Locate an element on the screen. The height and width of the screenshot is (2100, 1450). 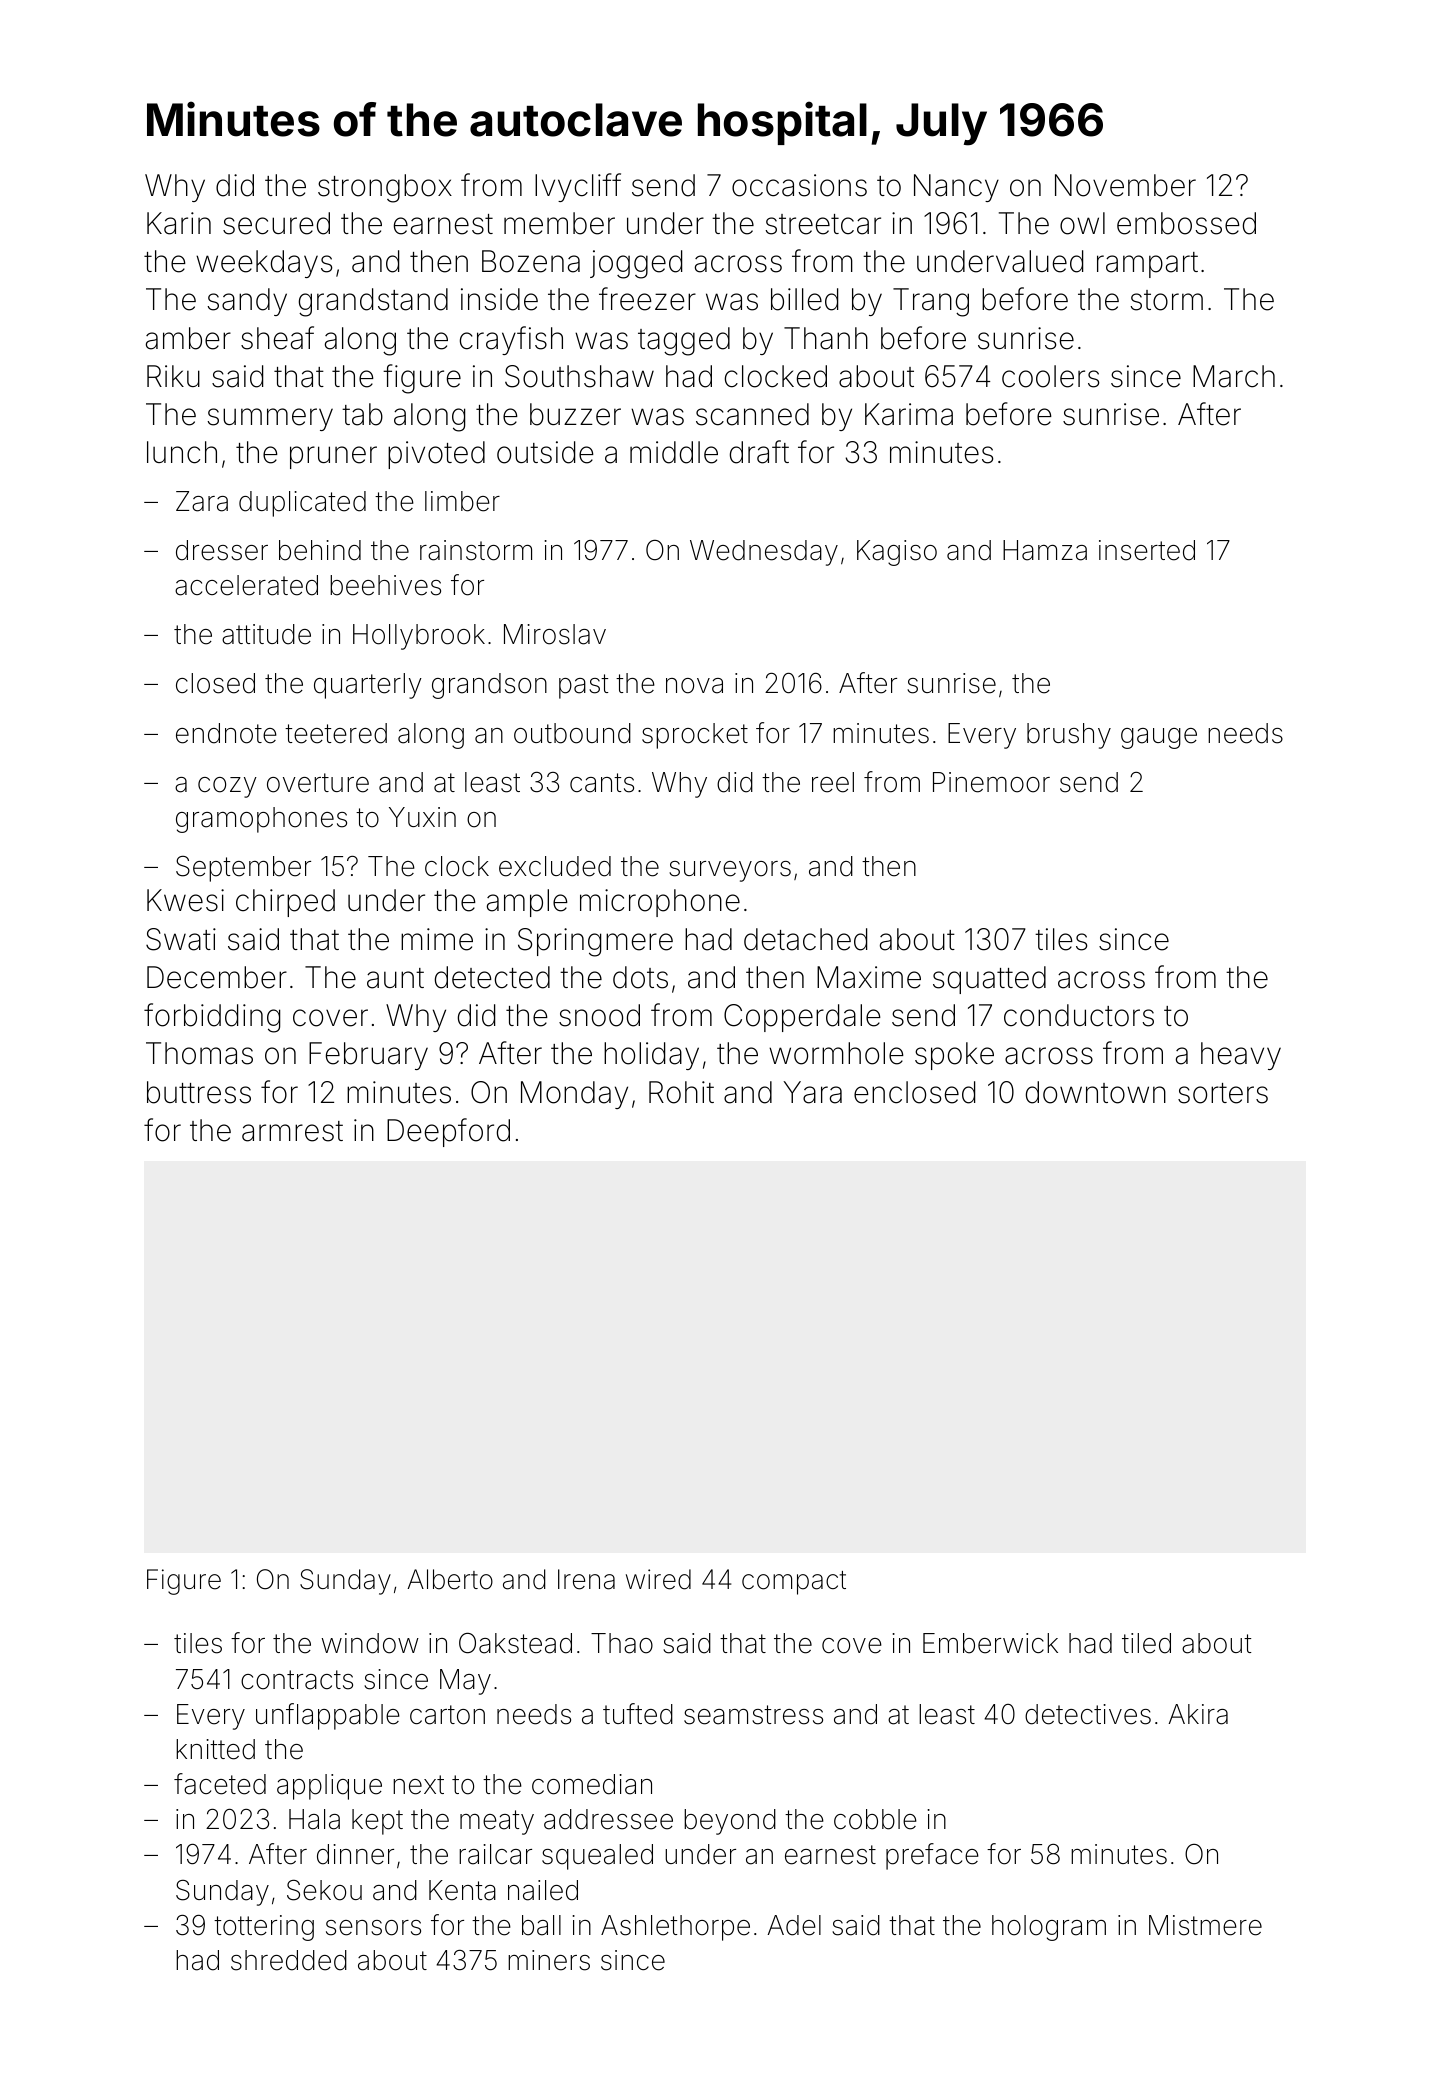
crayfish is located at coordinates (511, 340).
